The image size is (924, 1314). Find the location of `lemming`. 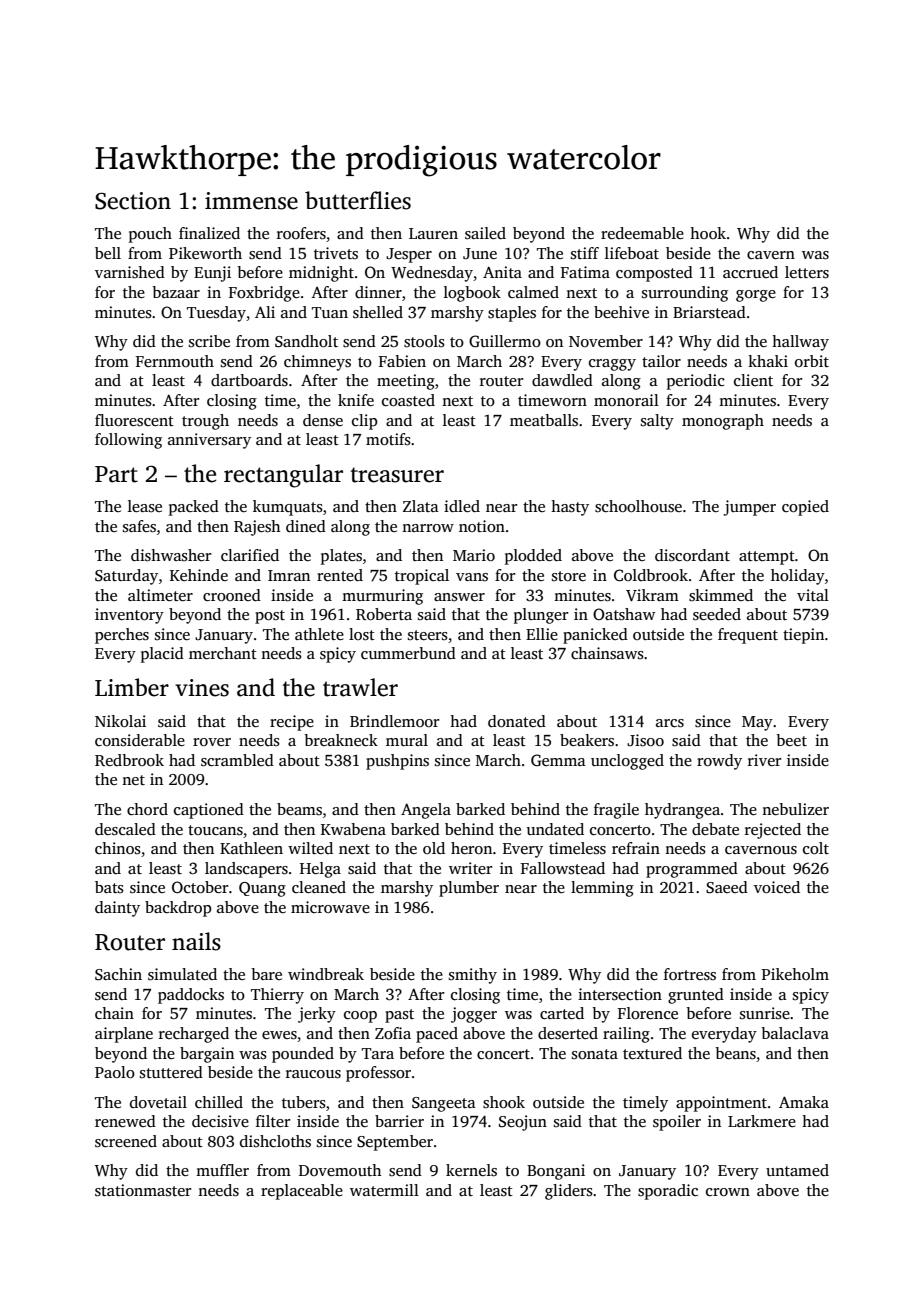

lemming is located at coordinates (602, 889).
